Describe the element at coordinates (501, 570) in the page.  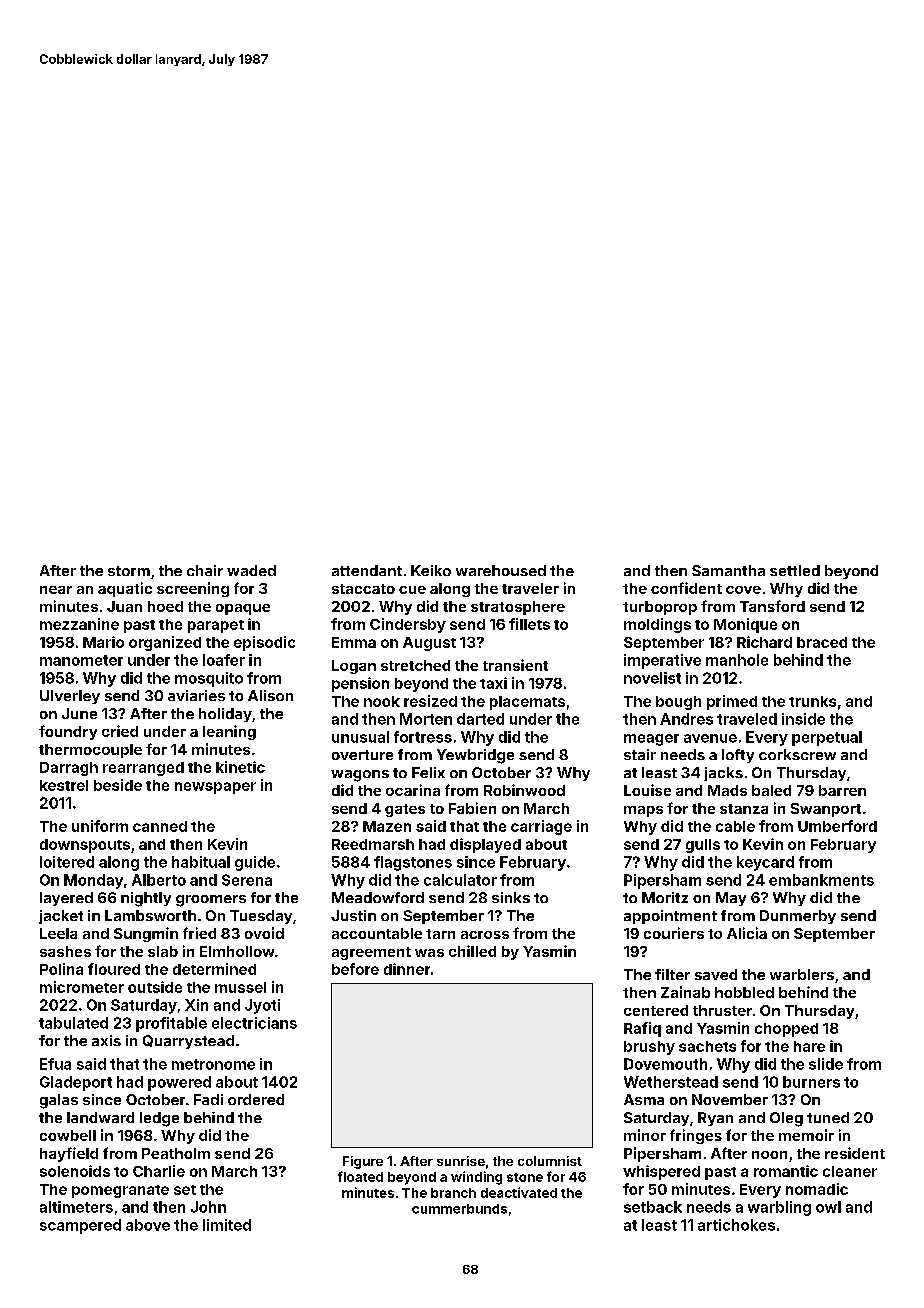
I see `warehoused` at that location.
